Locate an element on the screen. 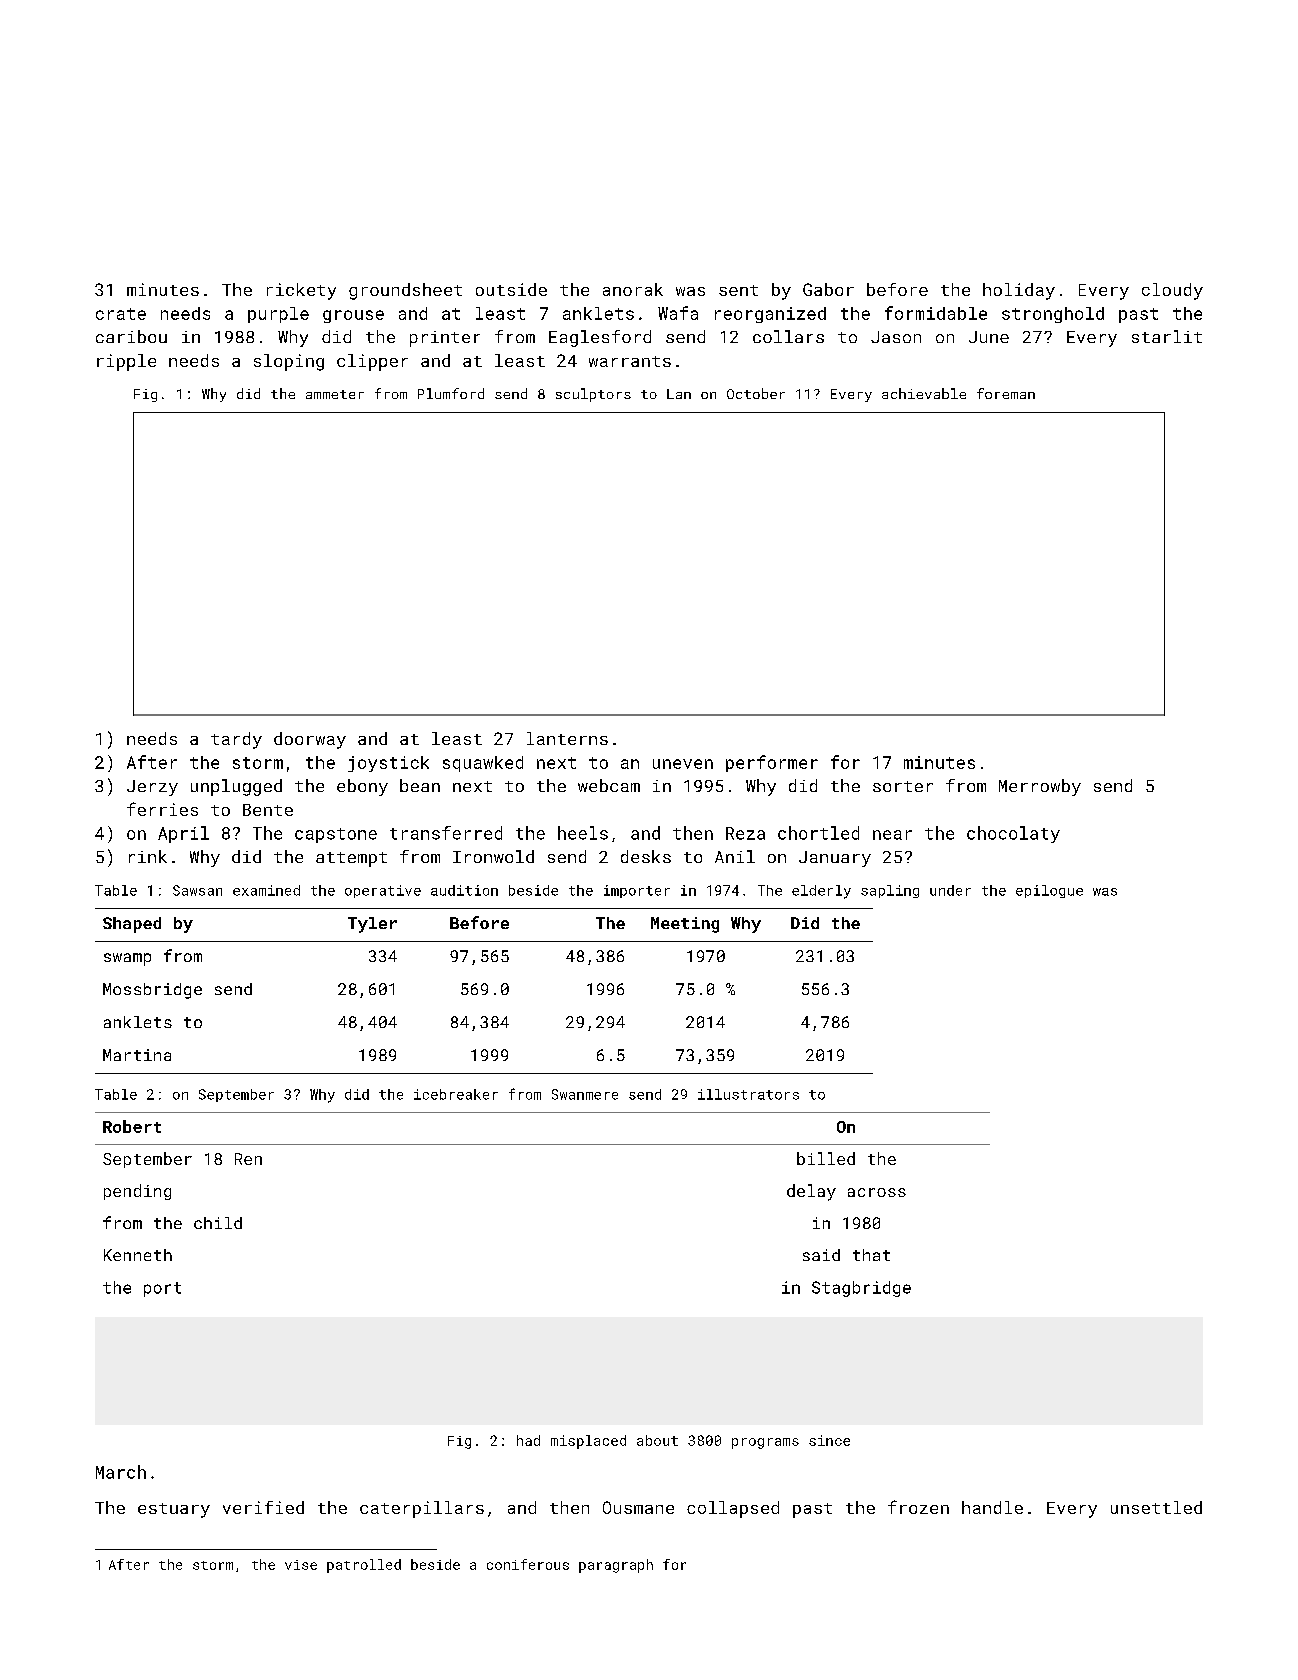 The width and height of the screenshot is (1298, 1680). March is located at coordinates (121, 1472).
